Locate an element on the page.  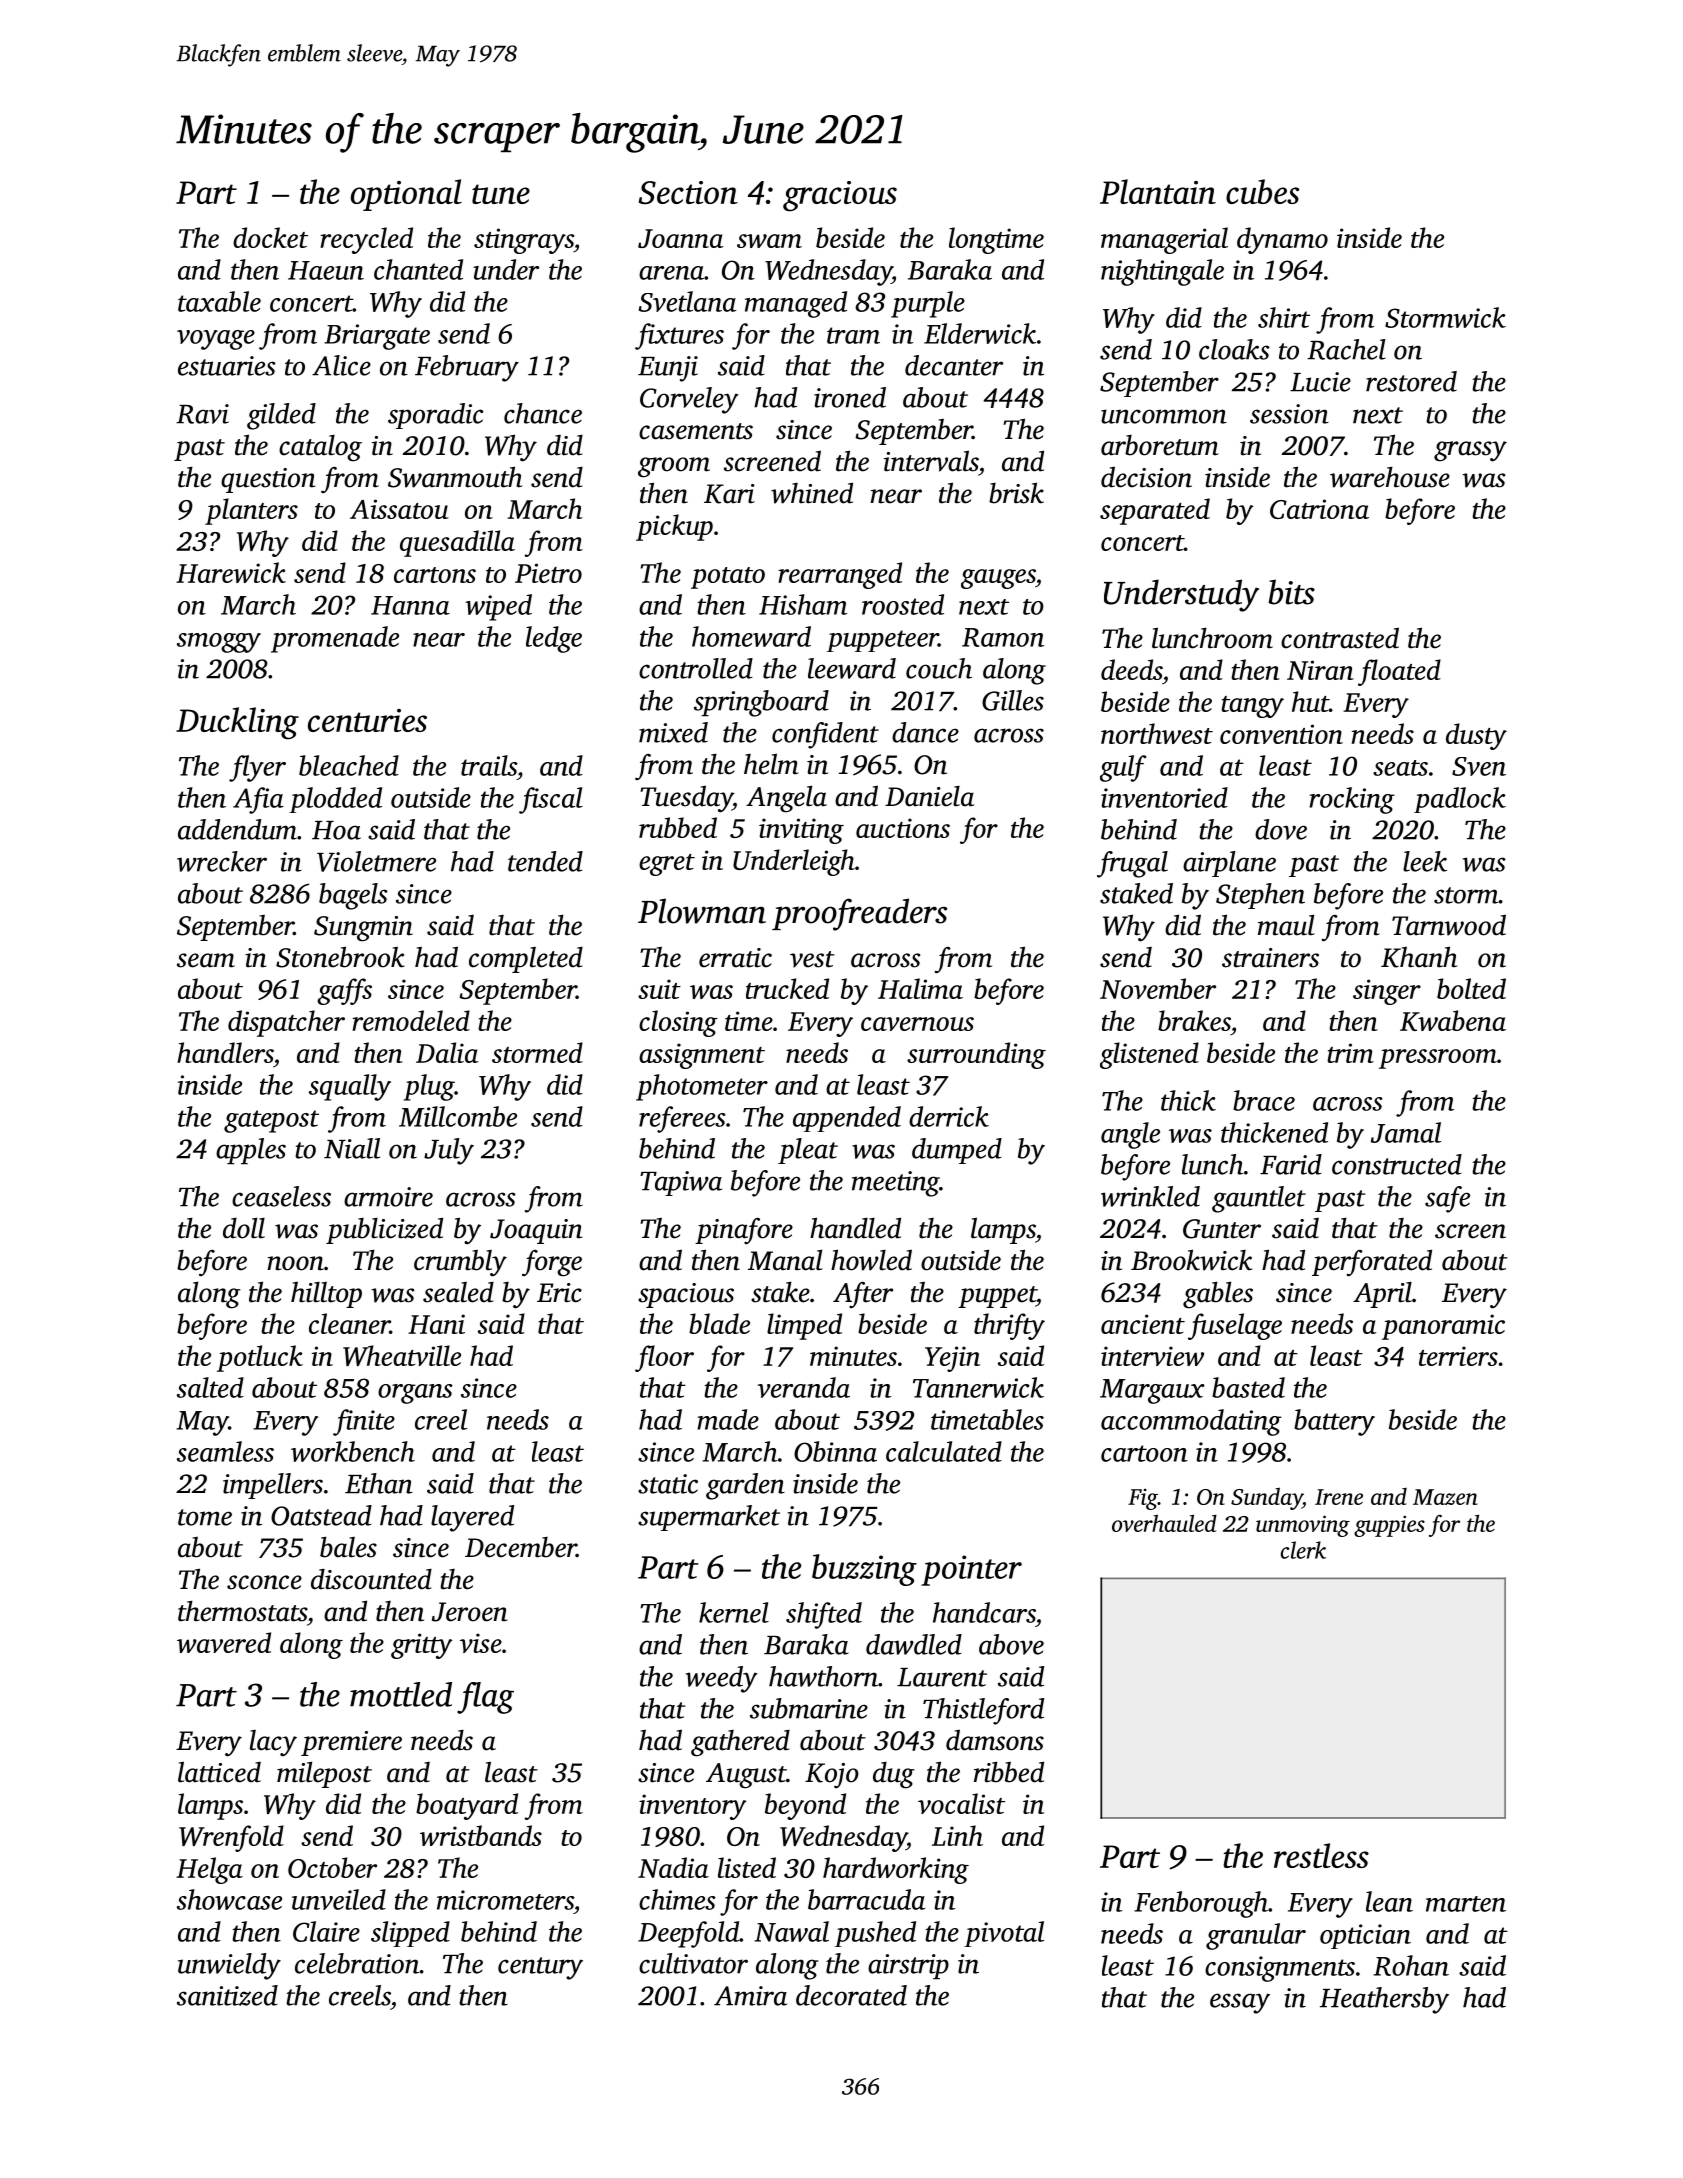
tangy is located at coordinates (1252, 707).
